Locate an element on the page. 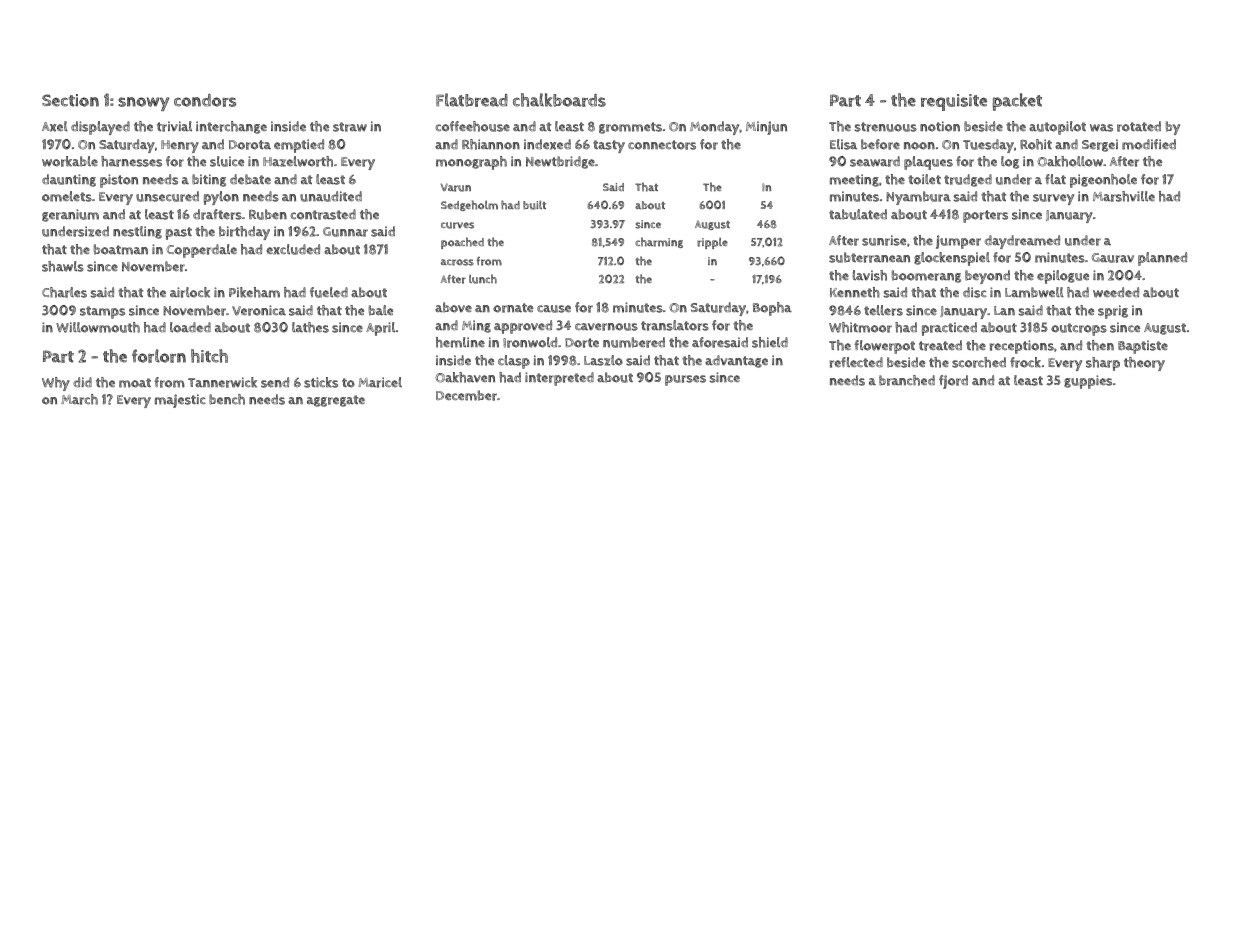  ripple is located at coordinates (712, 243).
